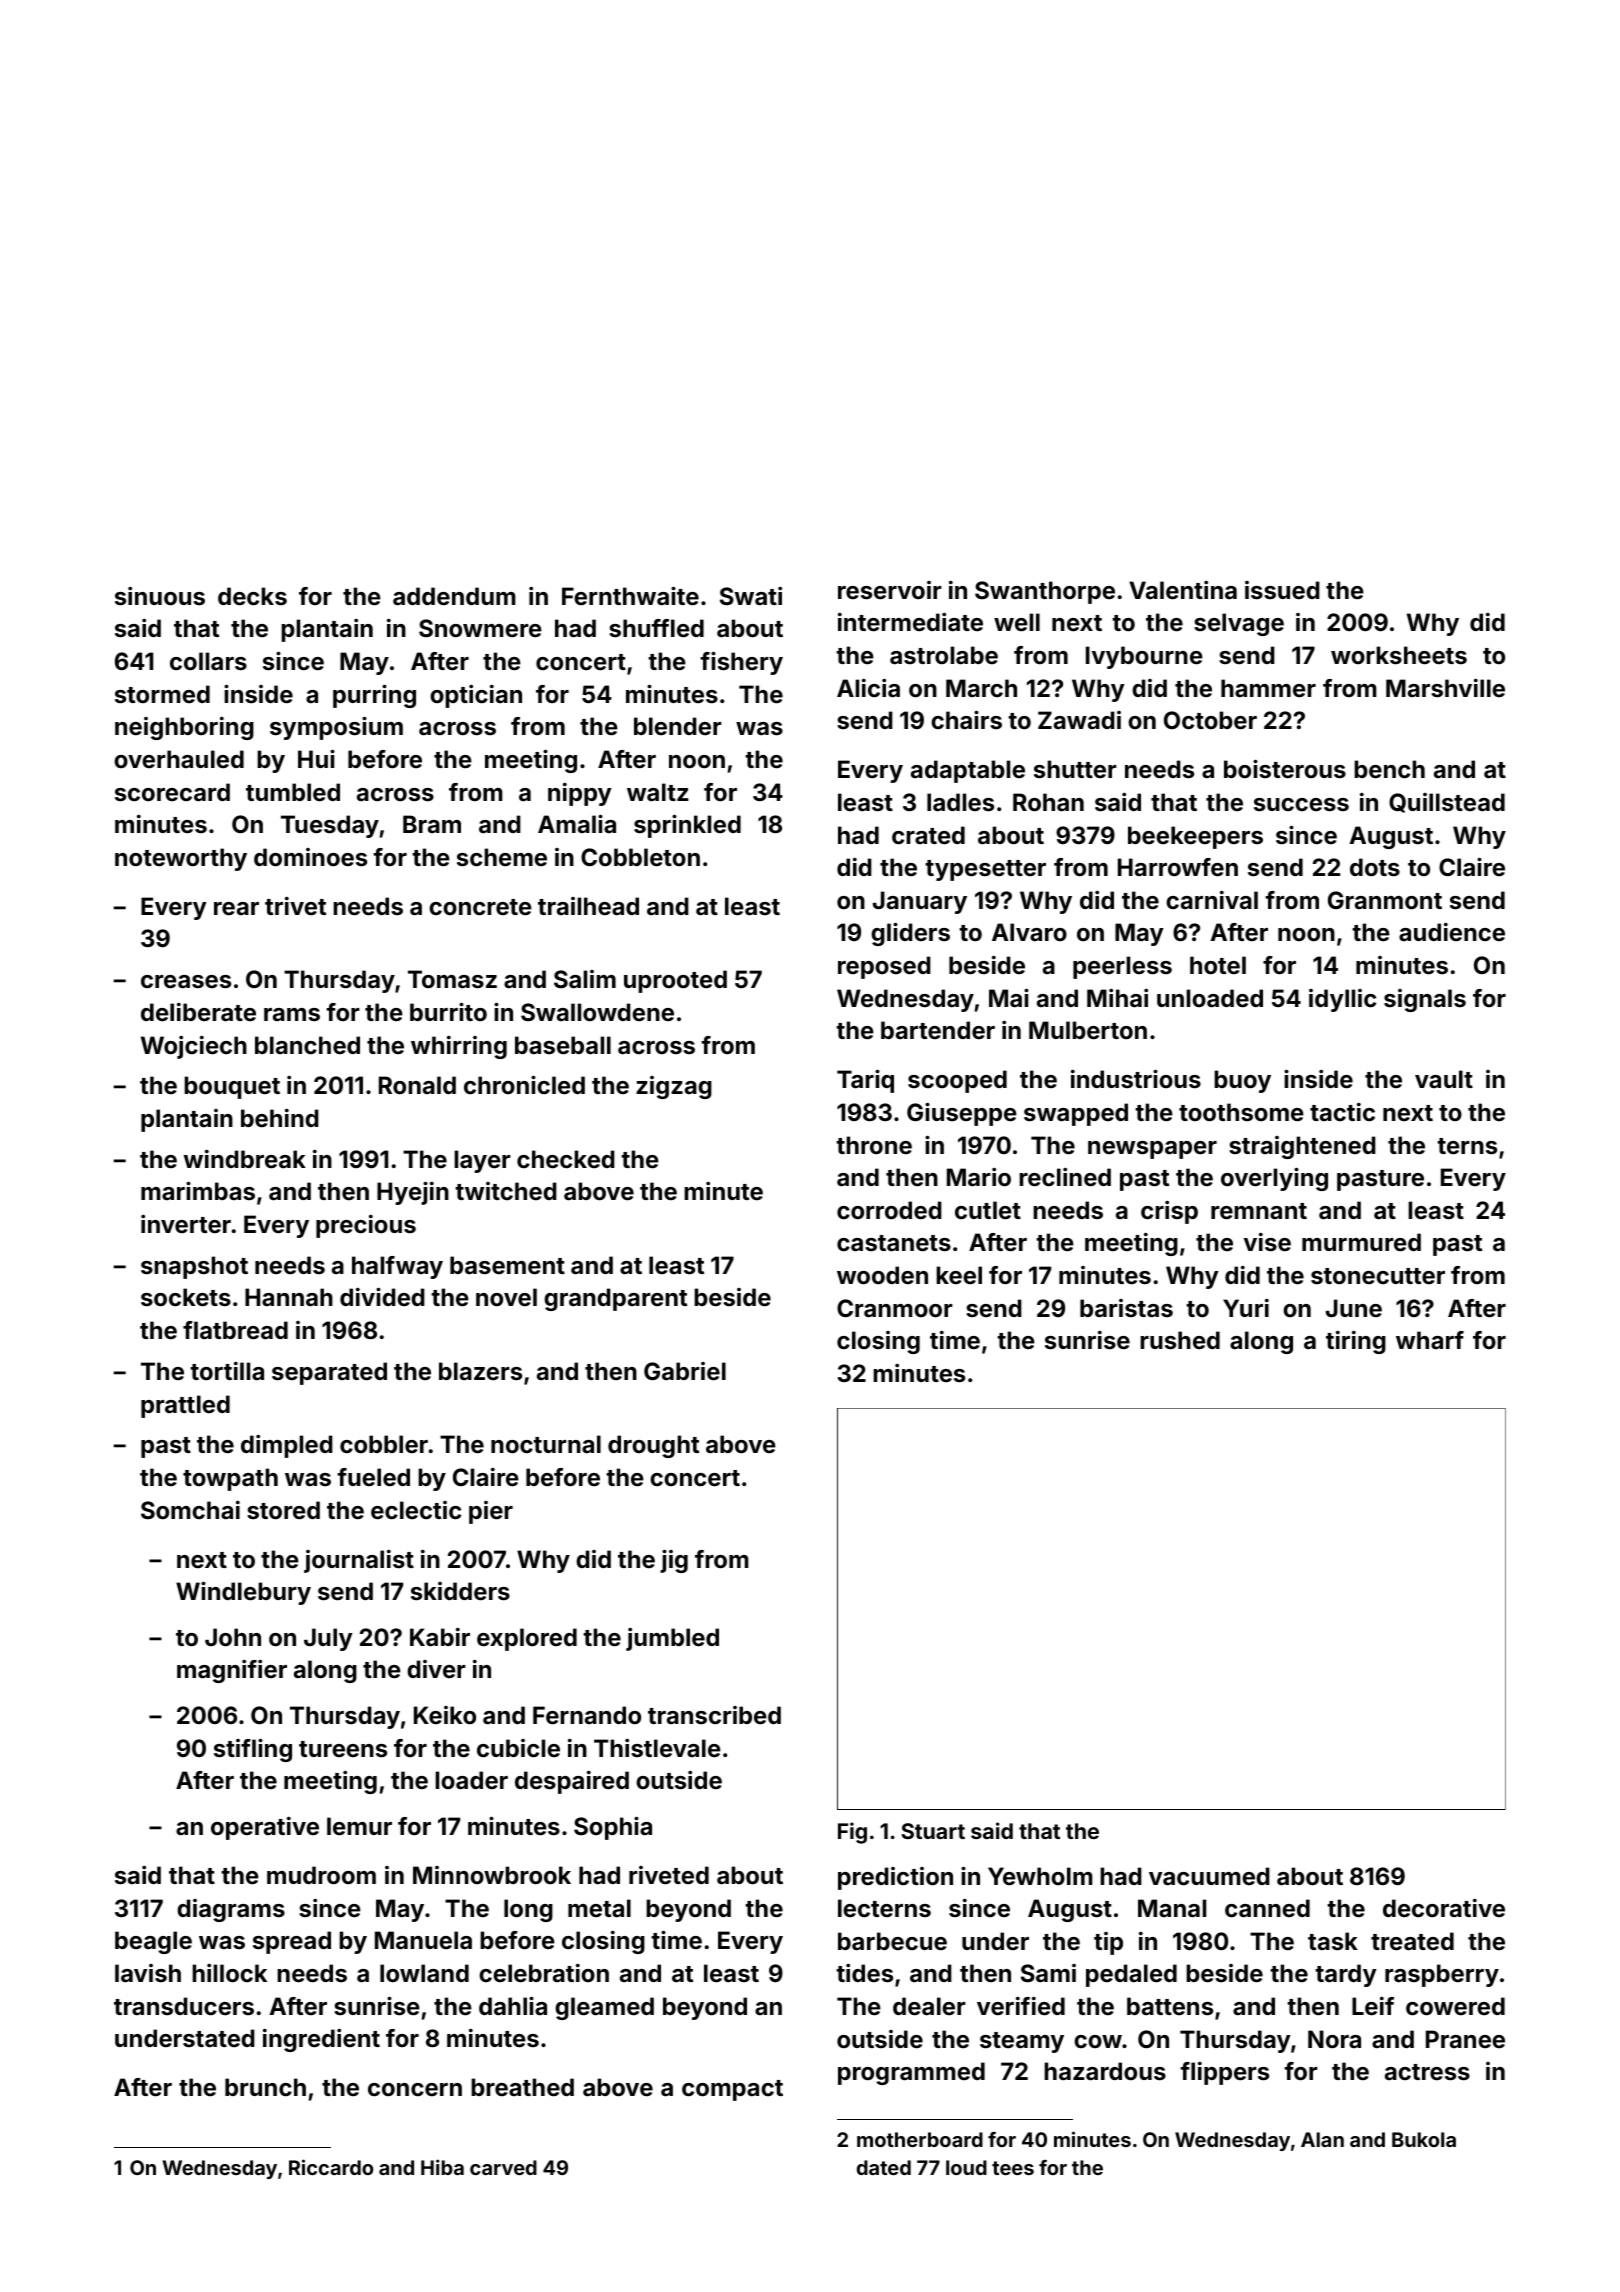 The image size is (1620, 2292). Describe the element at coordinates (685, 1371) in the document. I see `Gabriel` at that location.
